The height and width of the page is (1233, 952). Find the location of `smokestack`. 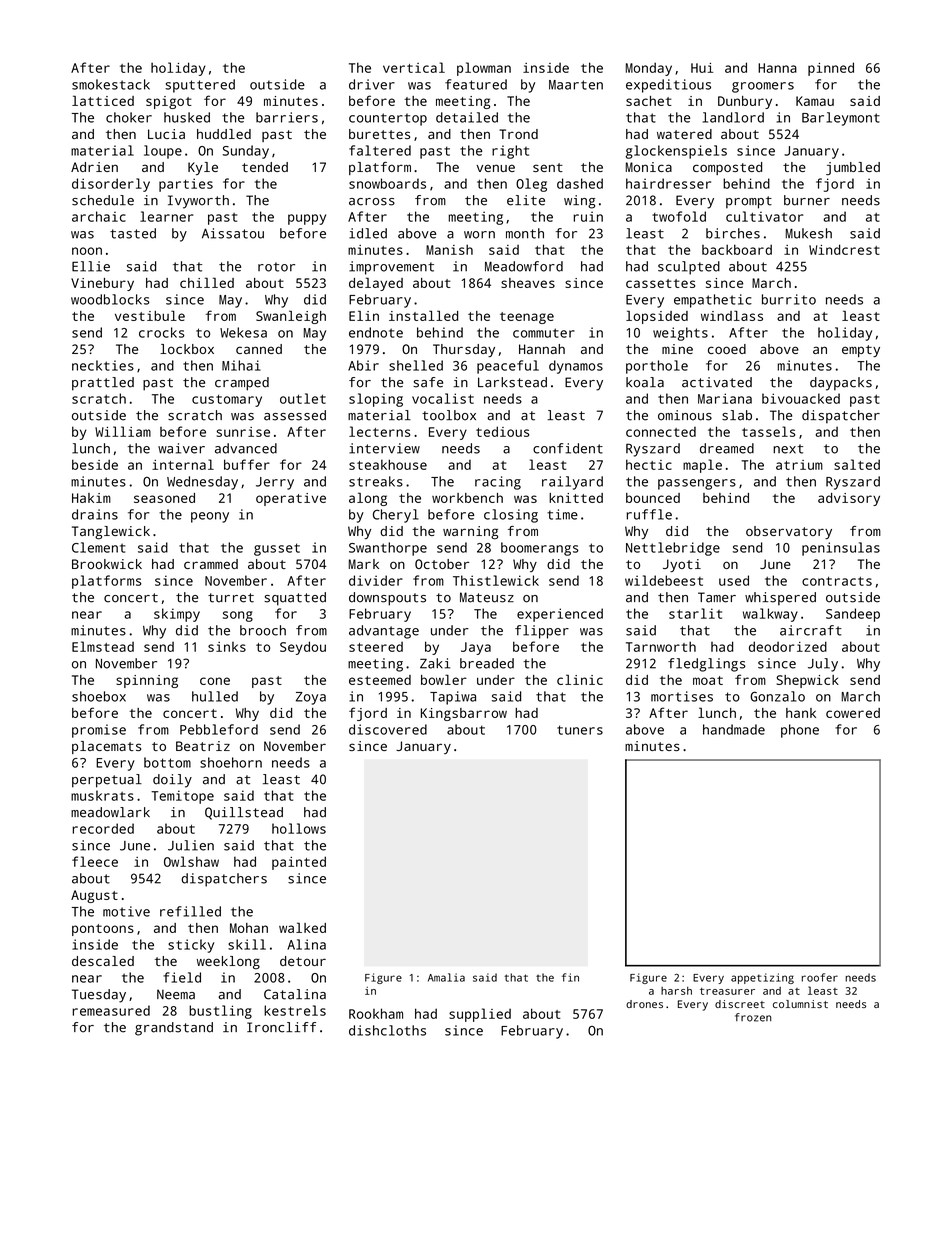

smokestack is located at coordinates (111, 84).
